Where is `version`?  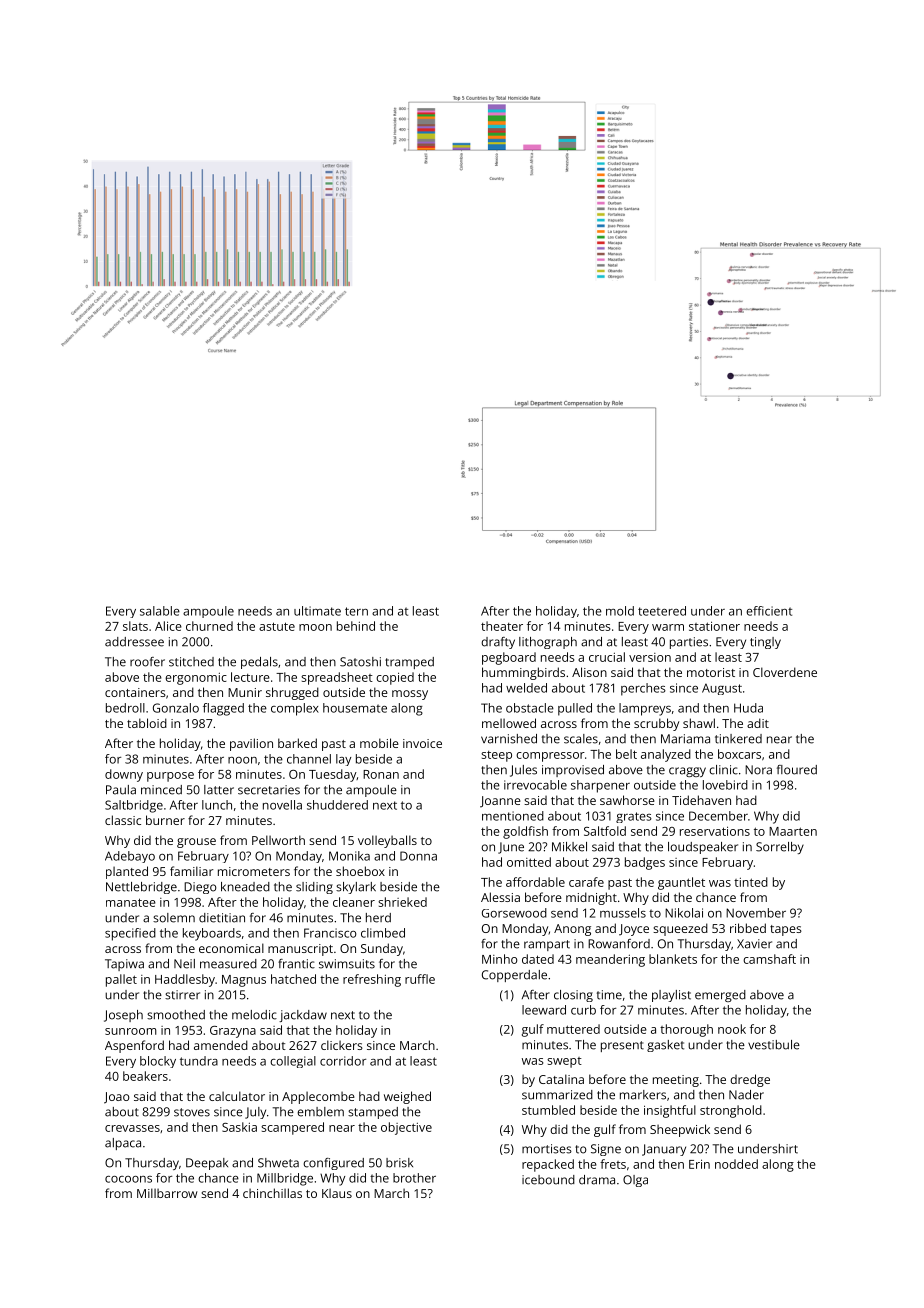 version is located at coordinates (650, 657).
